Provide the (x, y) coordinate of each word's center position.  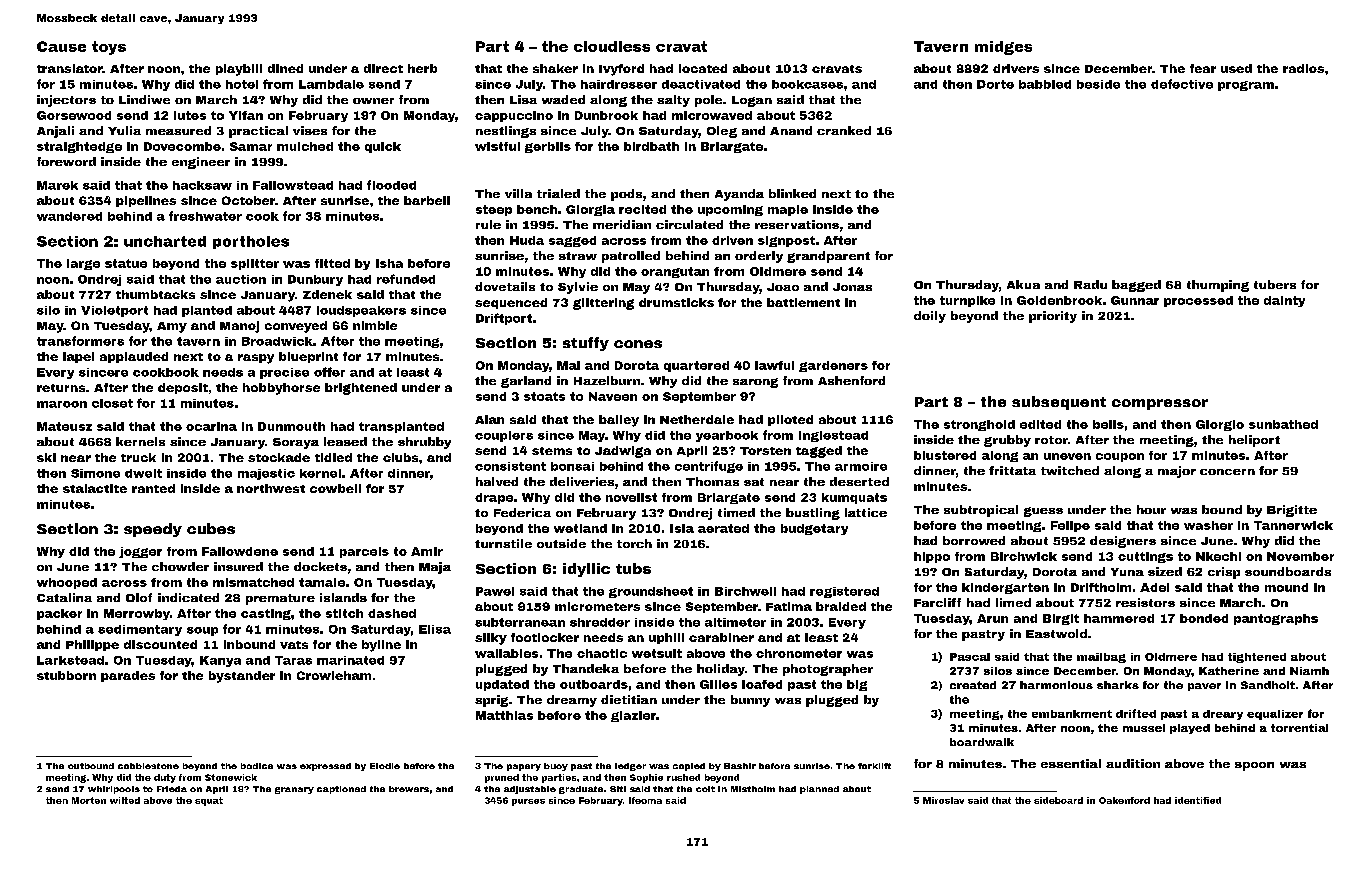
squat (209, 801)
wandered (69, 216)
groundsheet (651, 592)
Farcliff (937, 602)
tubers (1275, 284)
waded (563, 99)
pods (626, 195)
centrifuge (709, 467)
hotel (242, 84)
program (1246, 86)
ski (46, 457)
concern (1227, 472)
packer (59, 614)
